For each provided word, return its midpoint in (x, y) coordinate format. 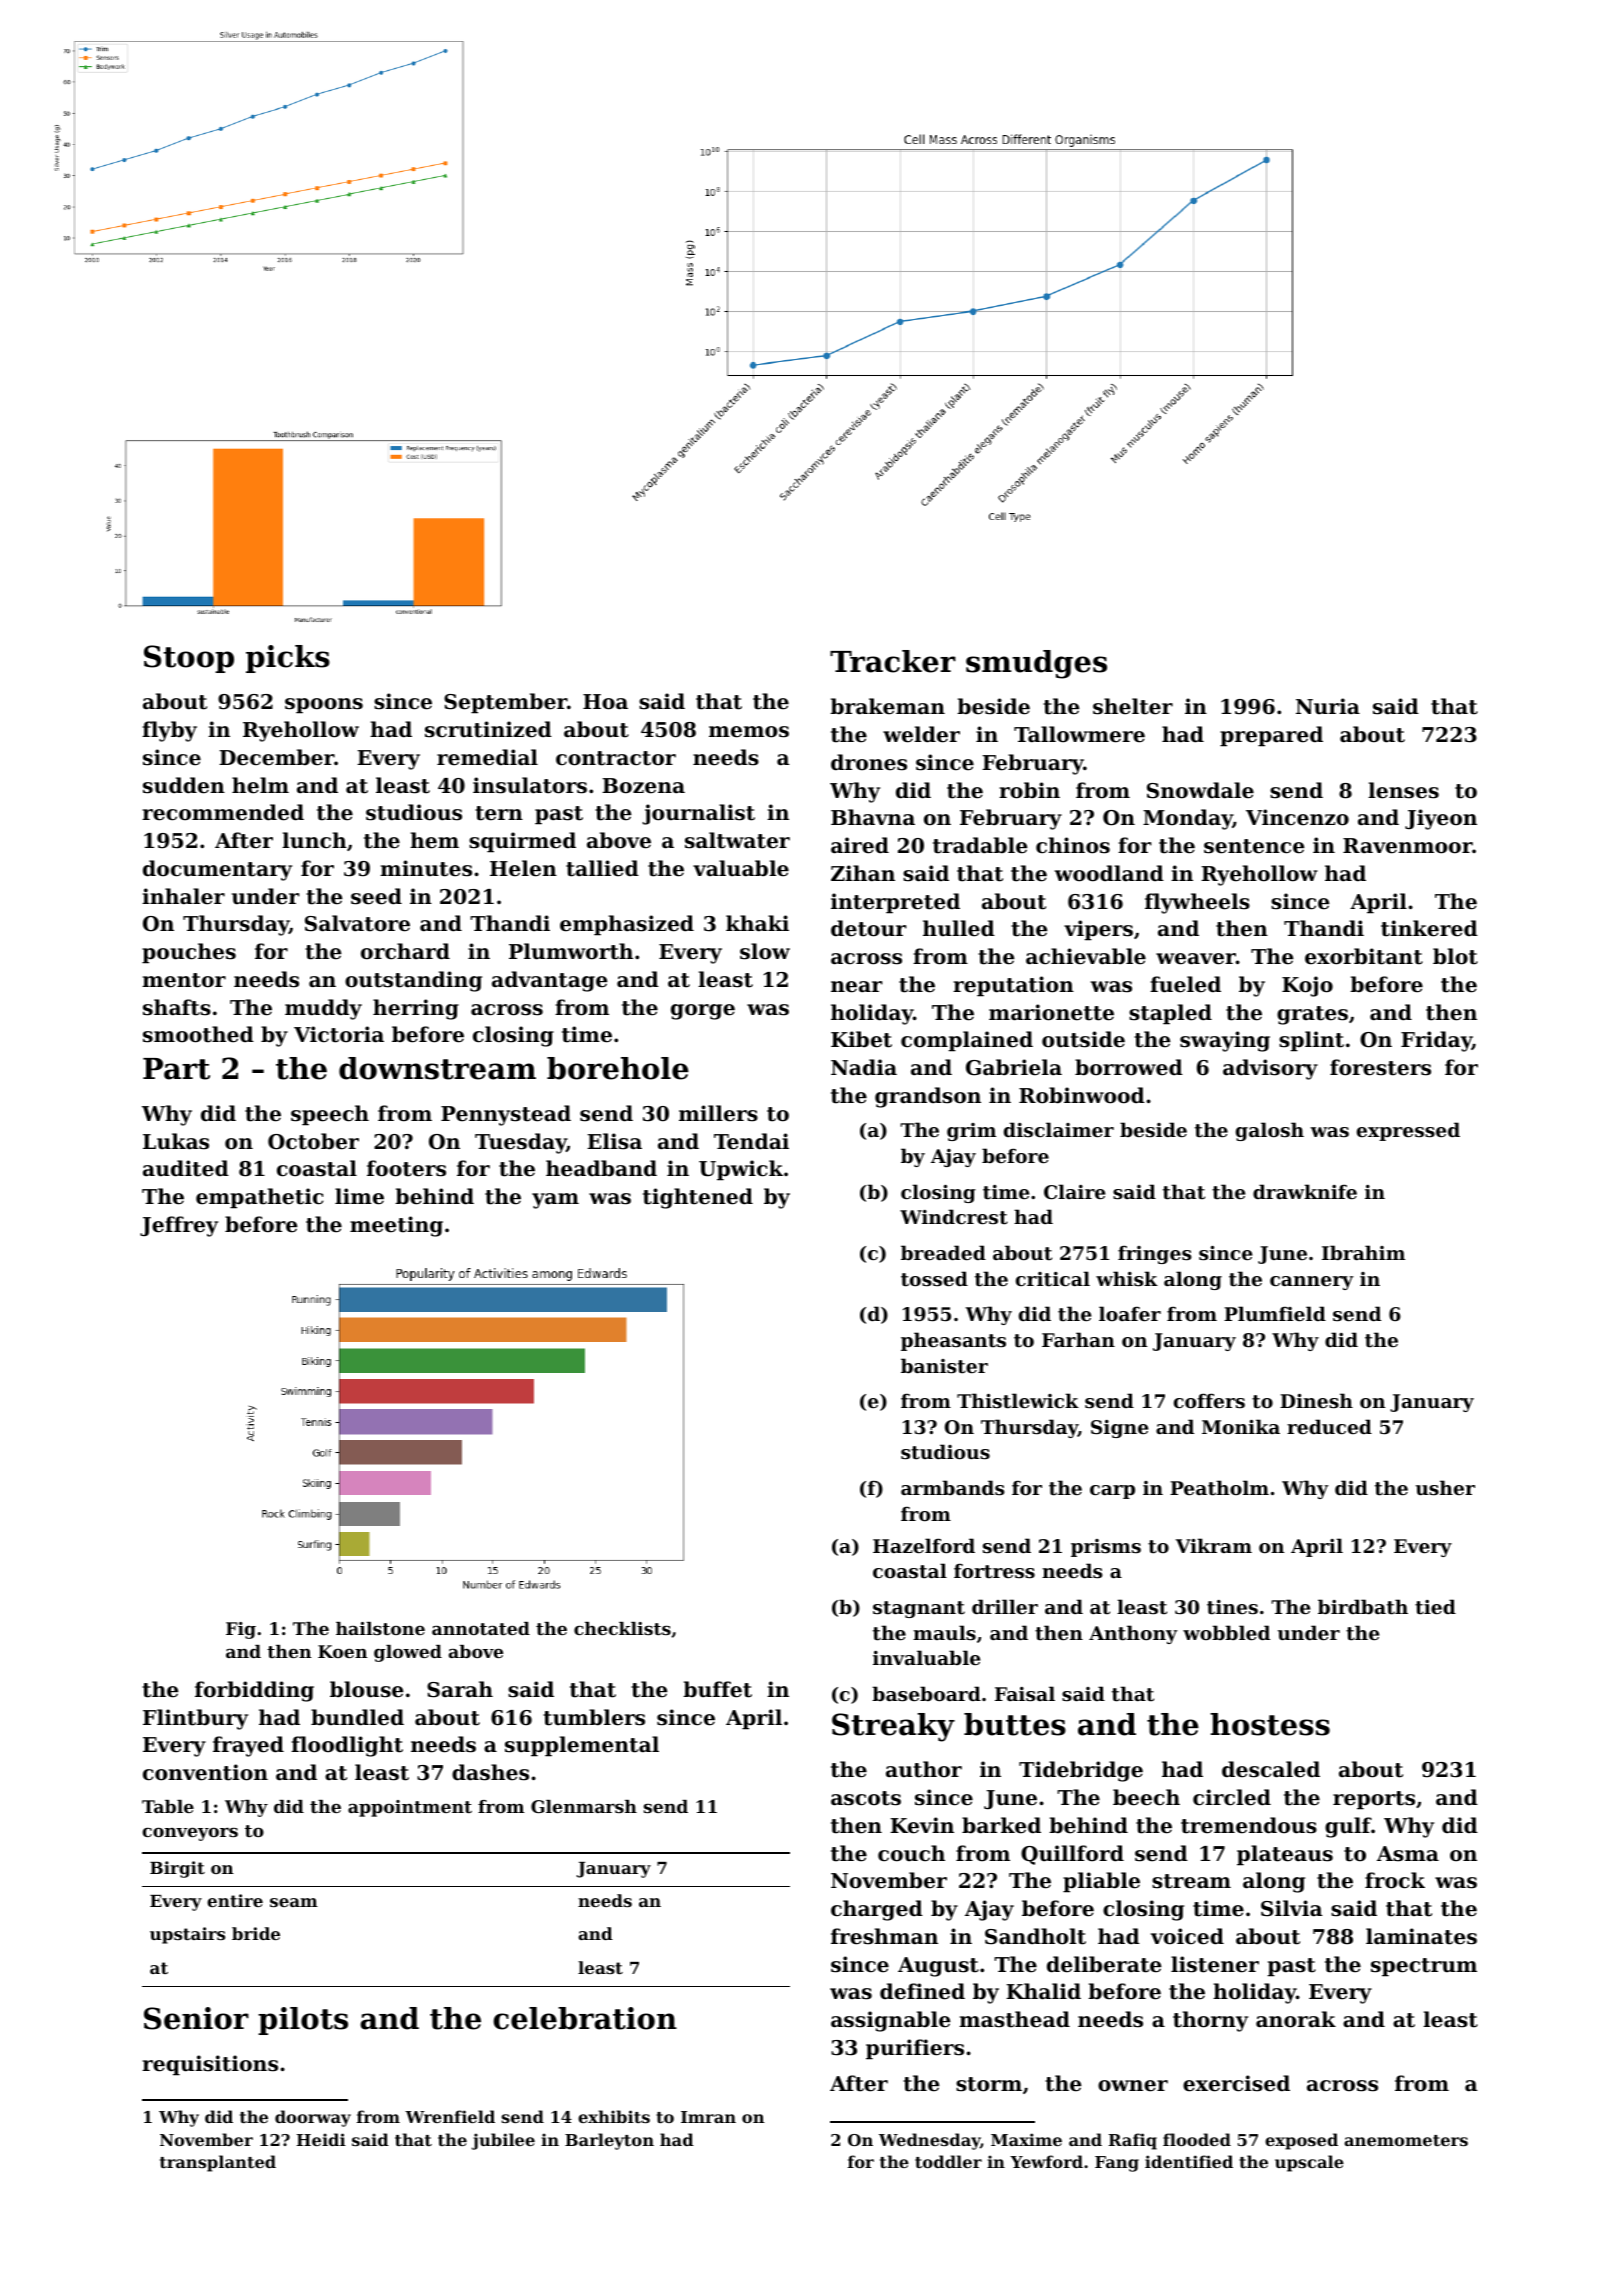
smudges (1036, 664)
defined (922, 1991)
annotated (481, 1628)
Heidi (321, 2139)
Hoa (605, 702)
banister (944, 1366)
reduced (1329, 1426)
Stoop (189, 659)
